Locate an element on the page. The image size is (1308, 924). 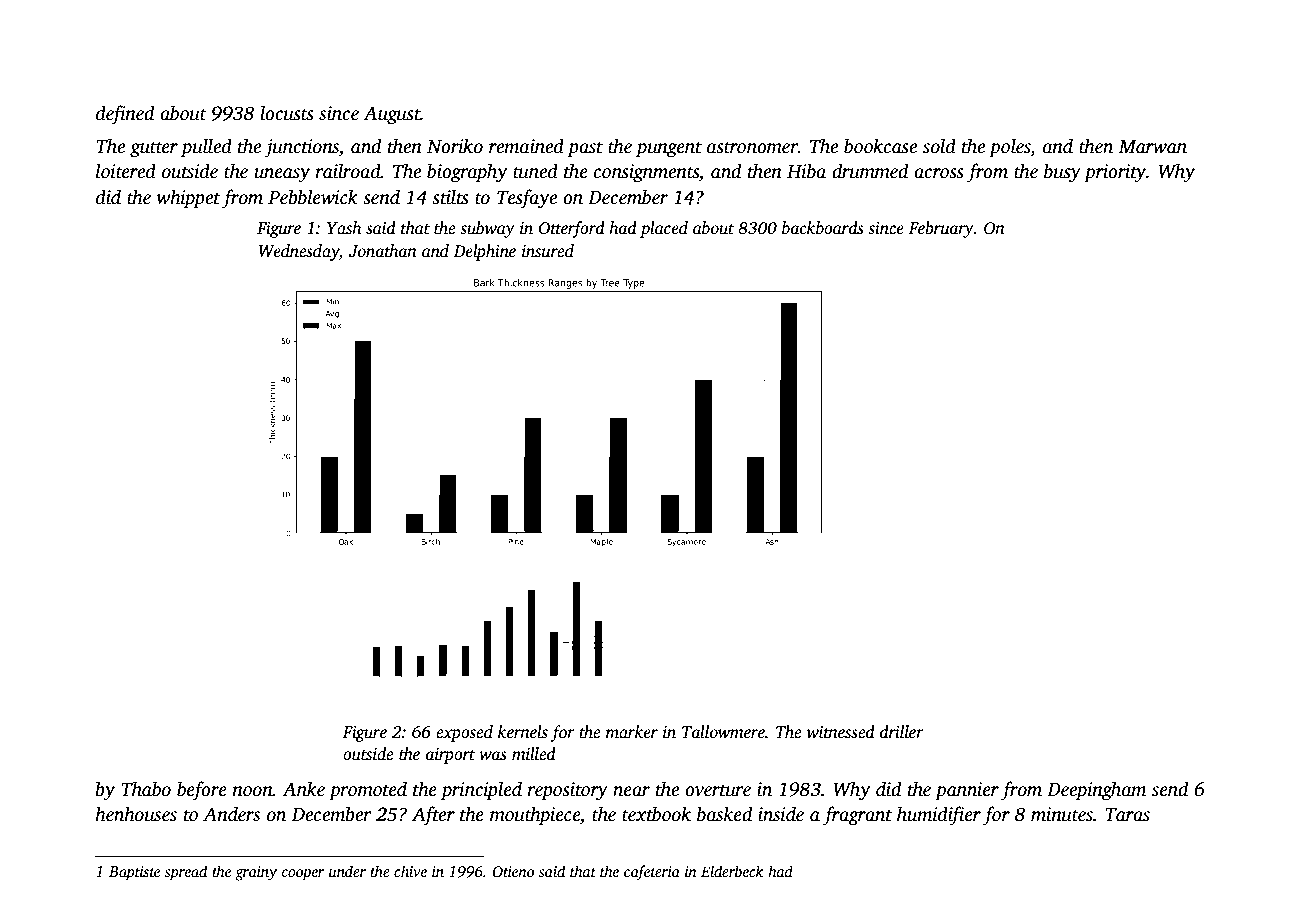
Tallowmere is located at coordinates (723, 732).
